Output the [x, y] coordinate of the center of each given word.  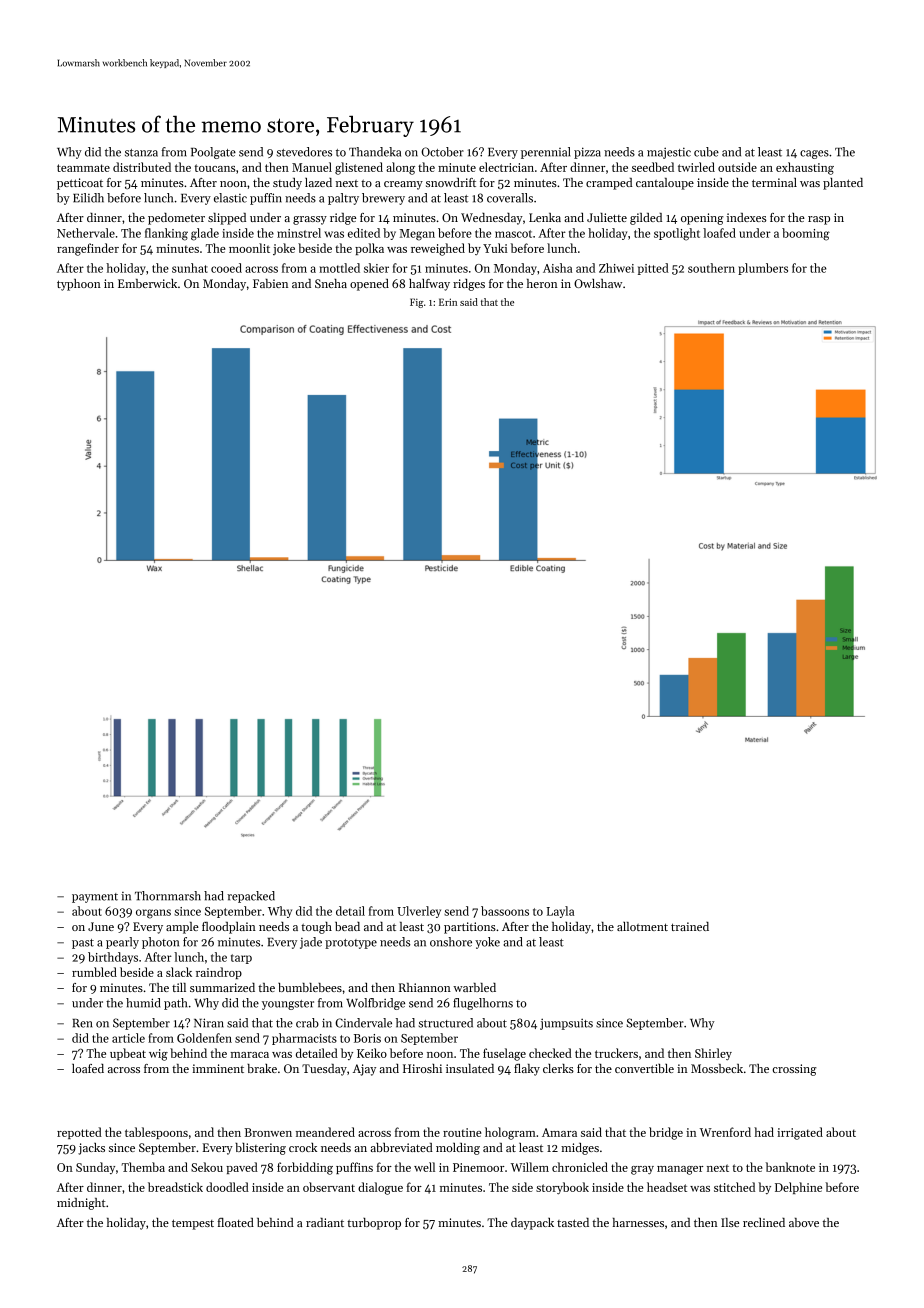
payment [95, 898]
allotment [642, 926]
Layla [560, 912]
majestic [669, 153]
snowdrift [451, 182]
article [128, 1038]
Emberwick [147, 283]
